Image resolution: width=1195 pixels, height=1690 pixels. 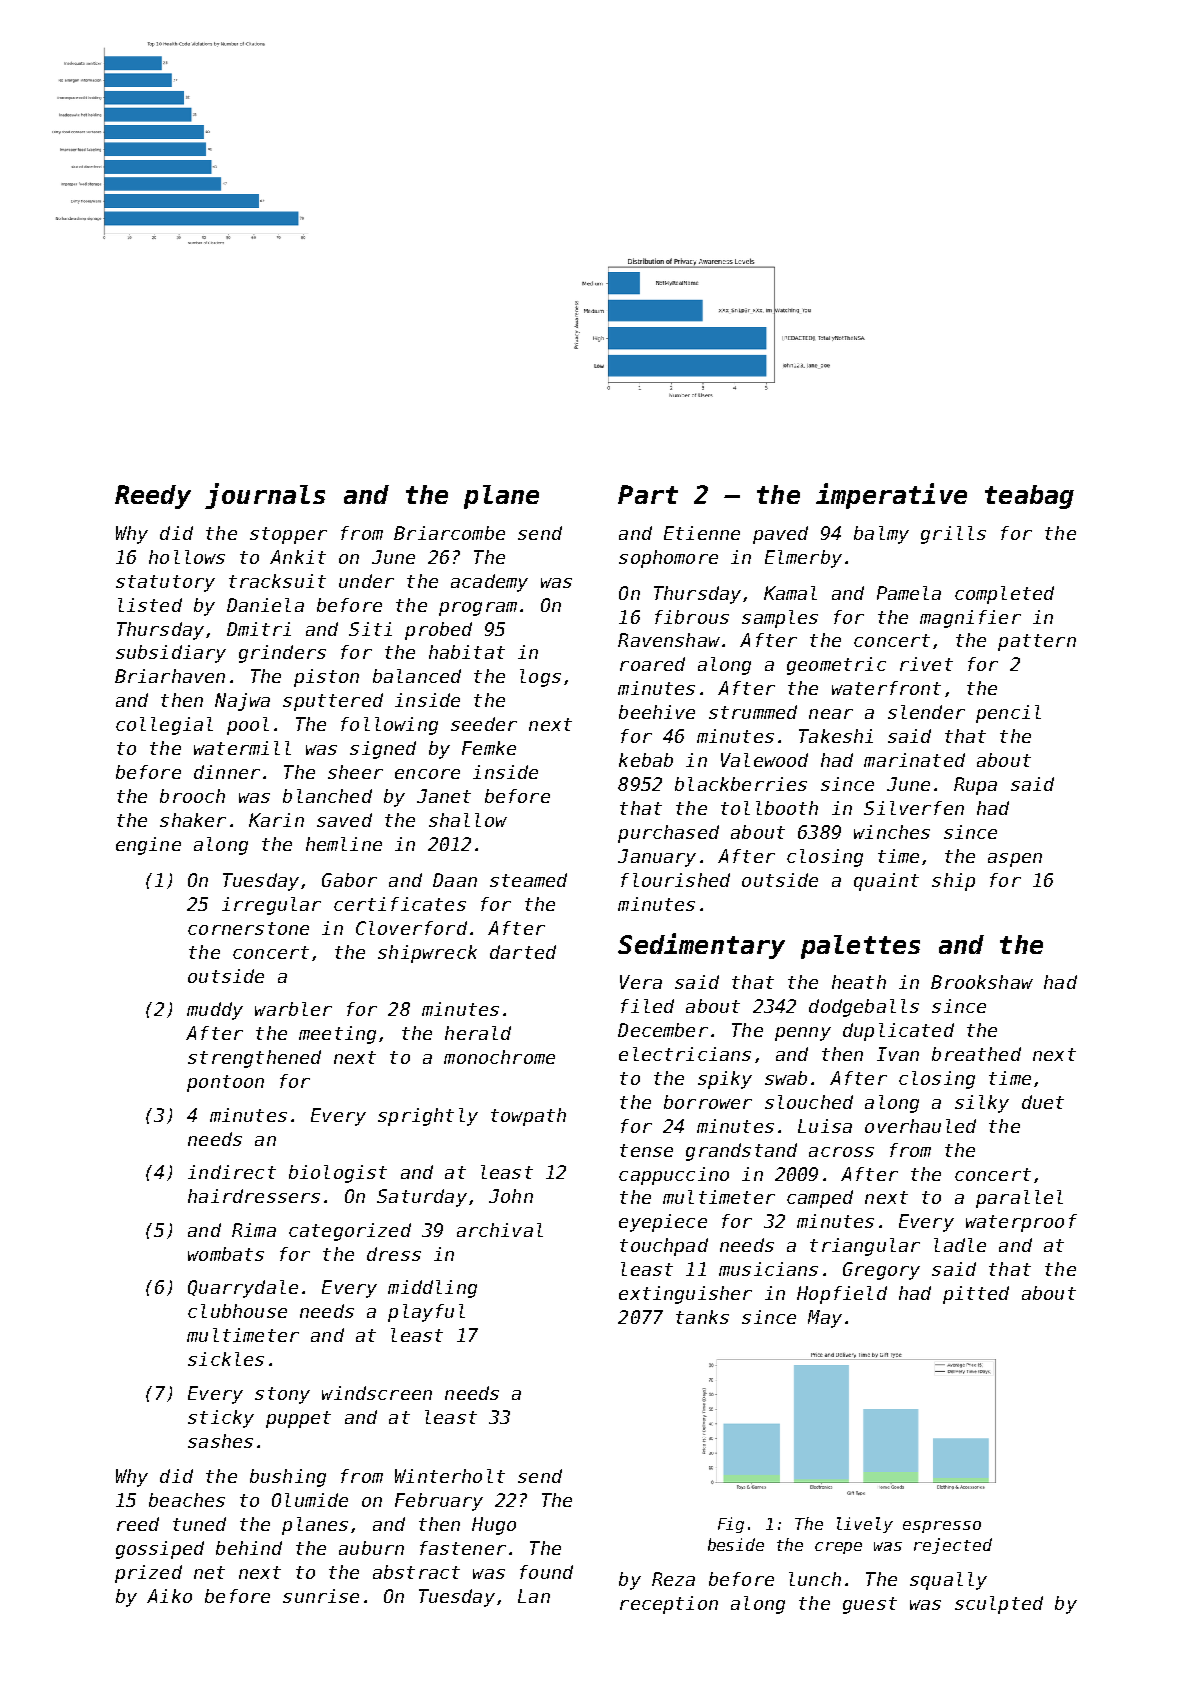 What do you see at coordinates (673, 1579) in the screenshot?
I see `Reza` at bounding box center [673, 1579].
